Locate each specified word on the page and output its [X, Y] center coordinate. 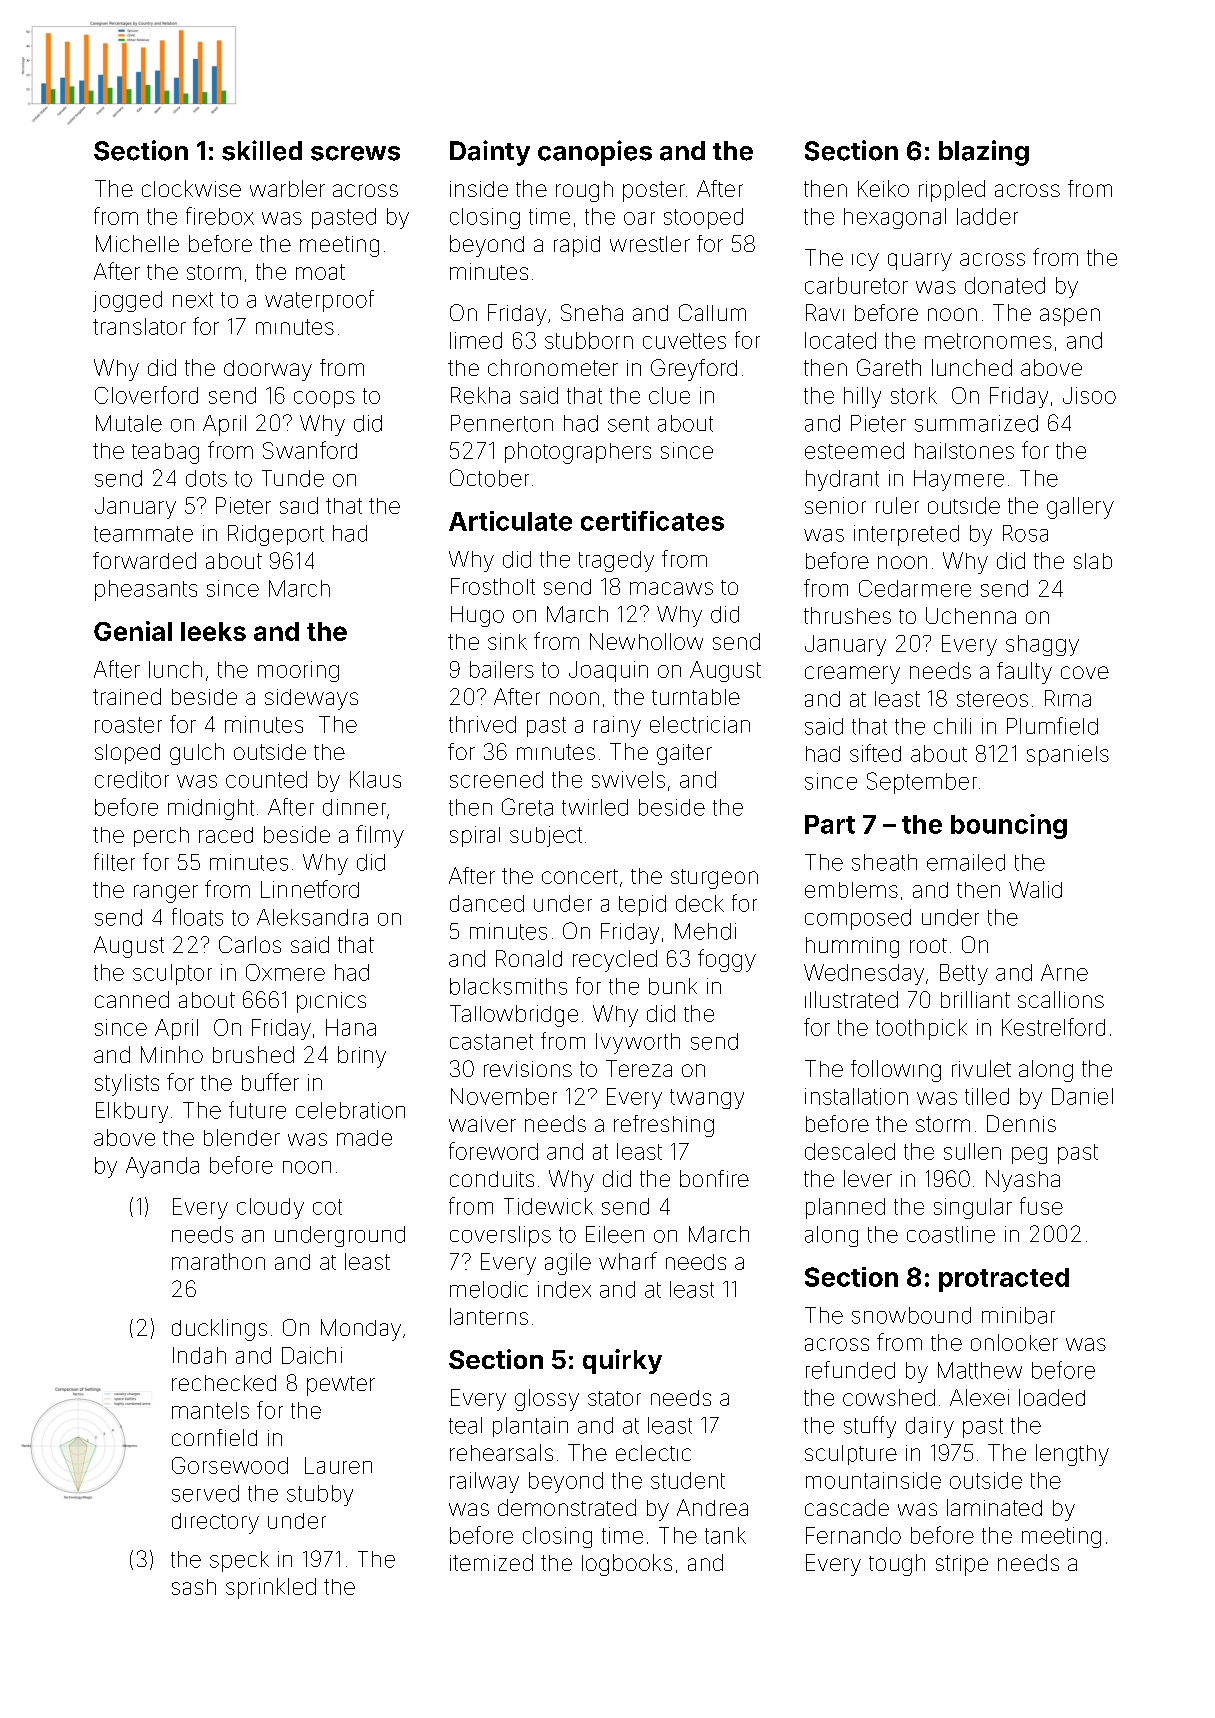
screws [355, 153]
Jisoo [1089, 395]
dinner [354, 807]
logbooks [627, 1565]
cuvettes [684, 341]
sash [194, 1587]
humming [852, 947]
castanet [491, 1042]
